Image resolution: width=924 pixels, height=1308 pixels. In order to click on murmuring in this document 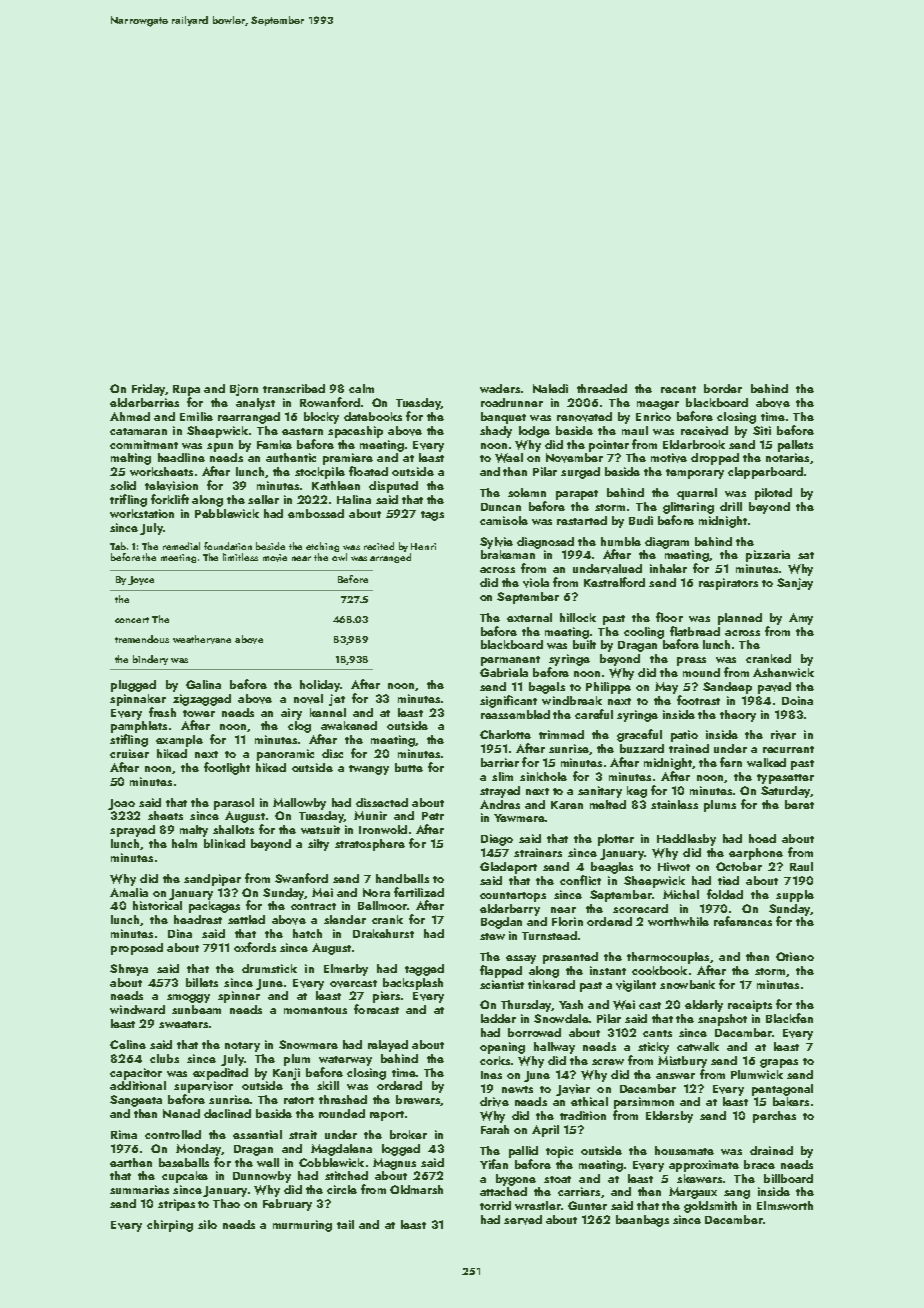, I will do `click(302, 1226)`.
